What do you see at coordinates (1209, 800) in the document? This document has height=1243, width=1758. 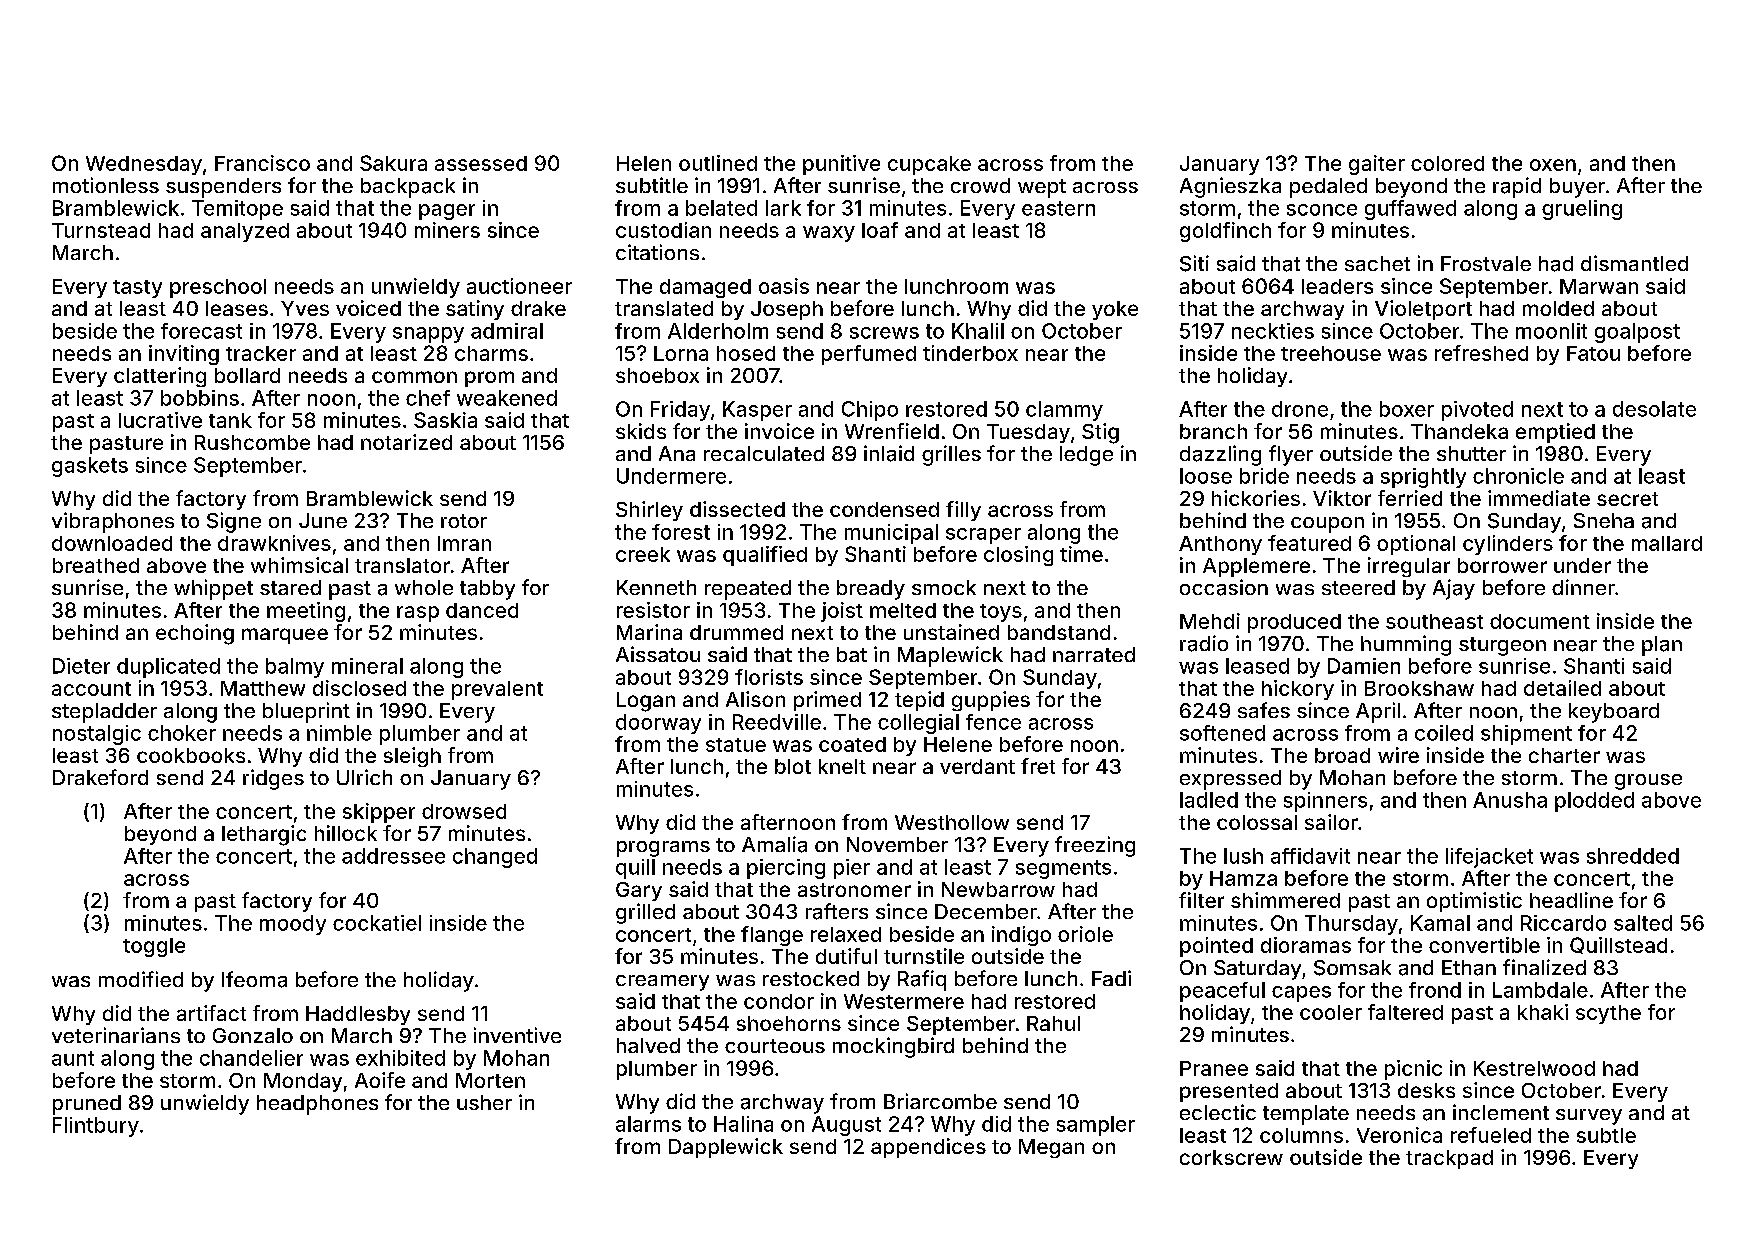 I see `ladled` at bounding box center [1209, 800].
